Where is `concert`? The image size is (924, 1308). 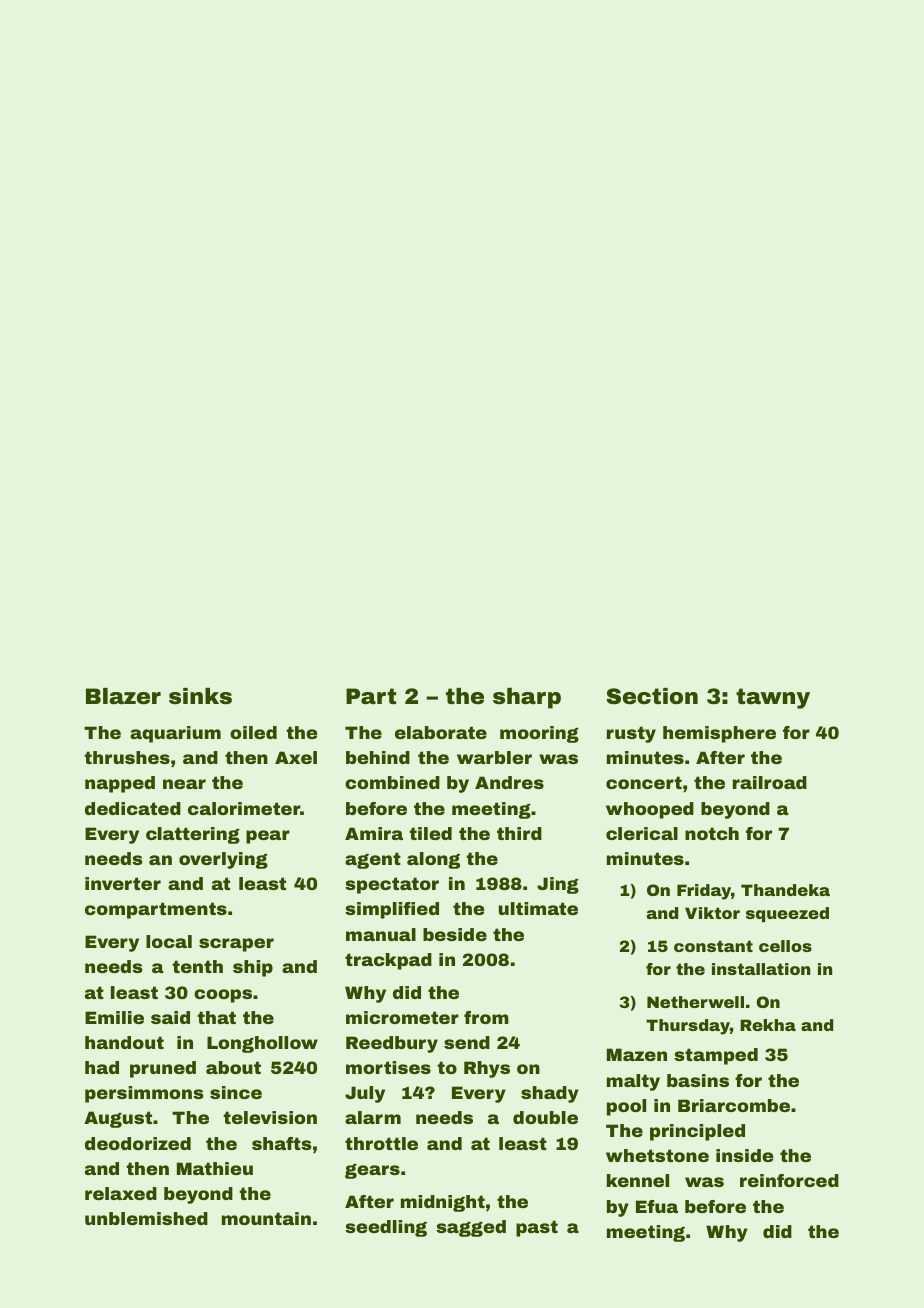 concert is located at coordinates (644, 782).
